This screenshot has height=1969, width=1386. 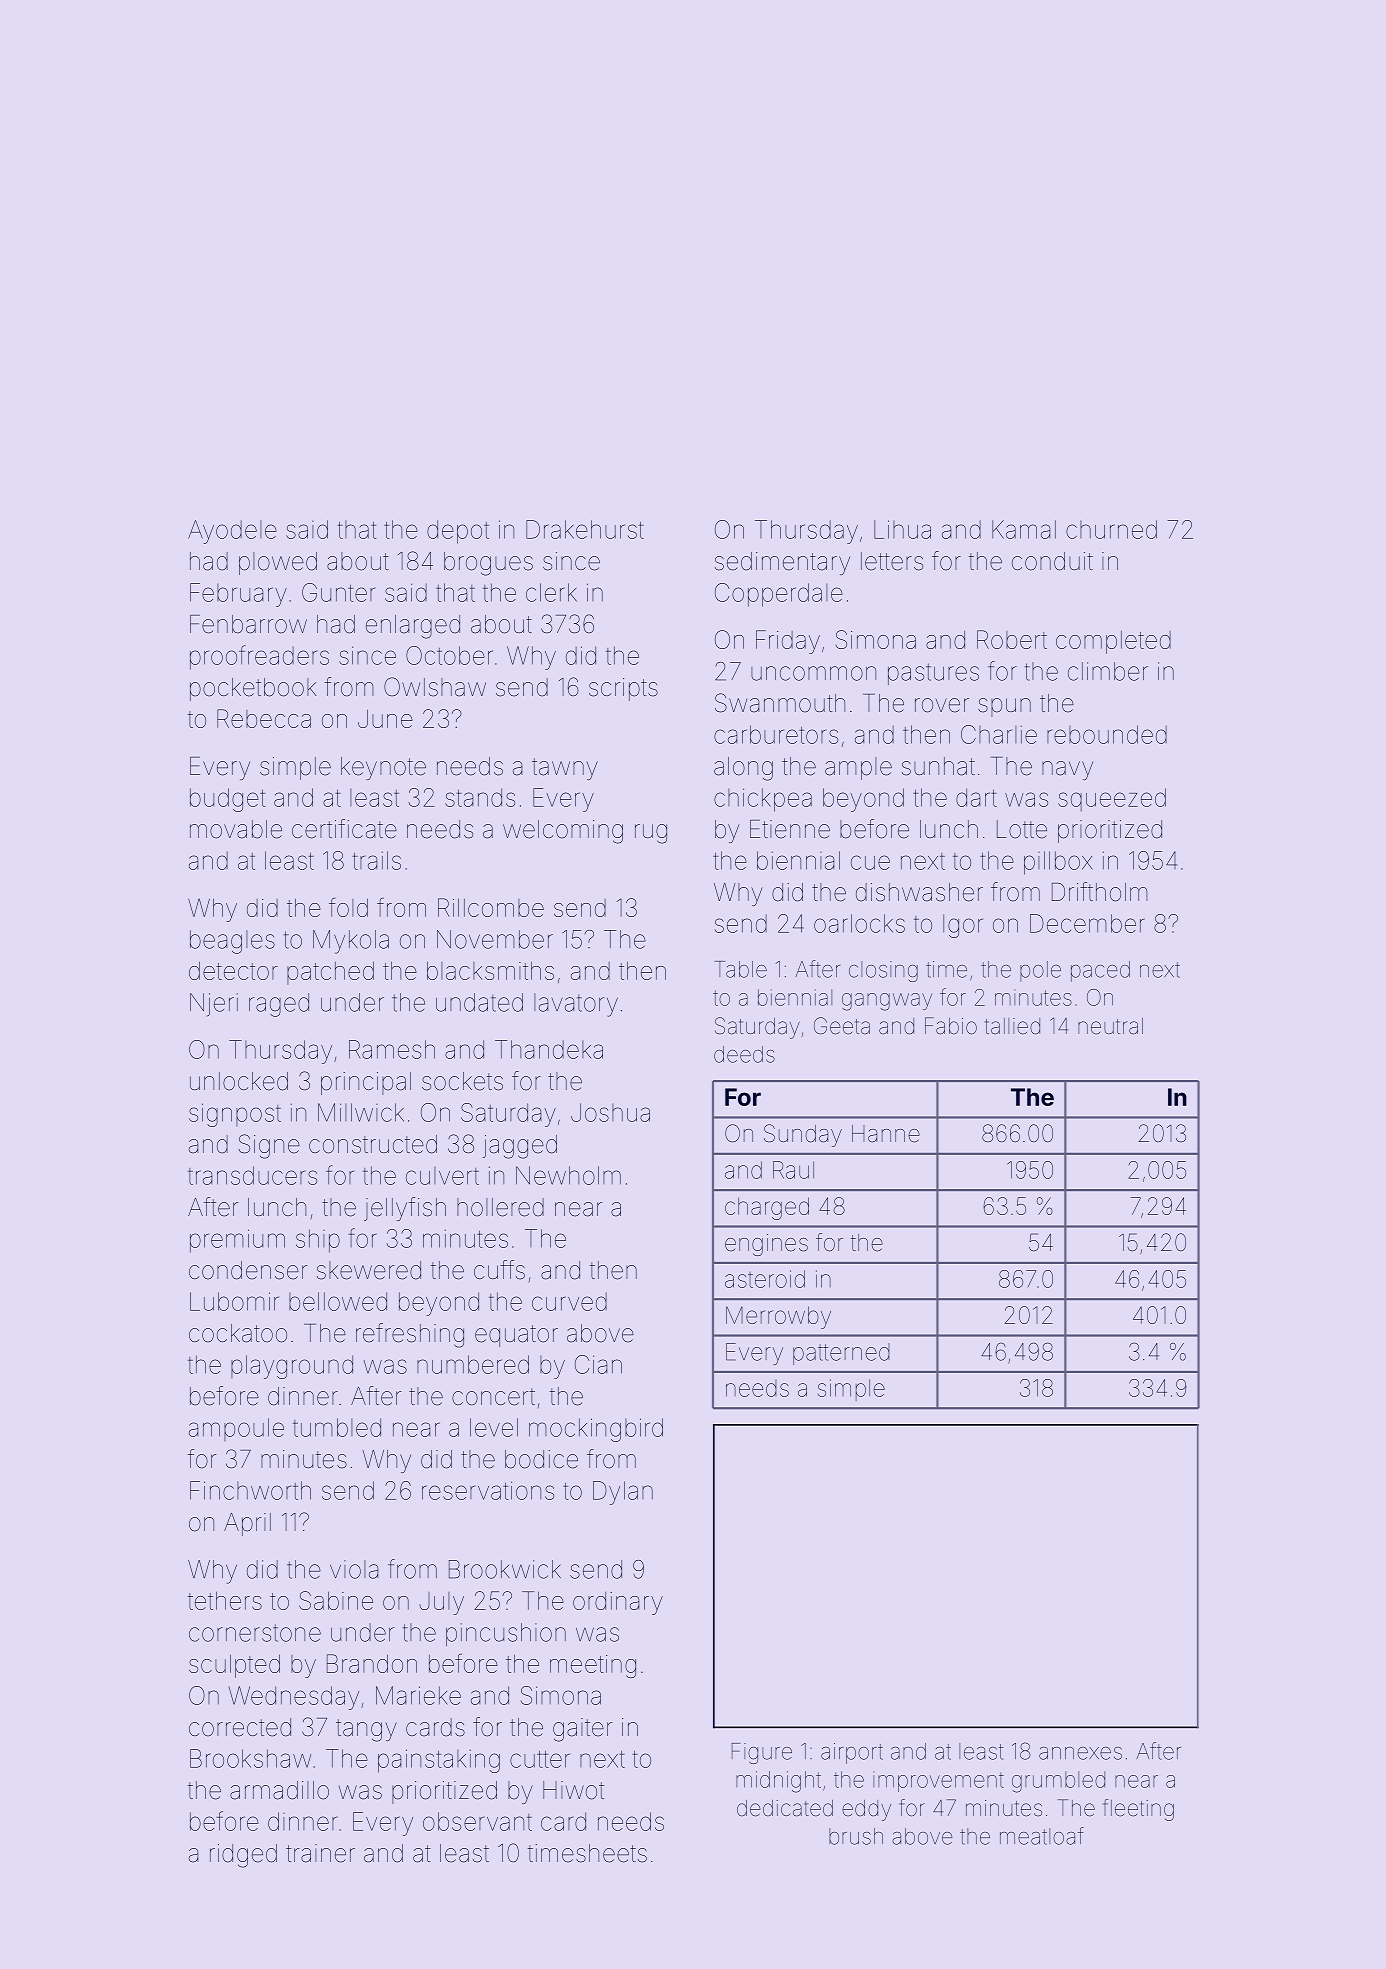 What do you see at coordinates (766, 1245) in the screenshot?
I see `engines` at bounding box center [766, 1245].
